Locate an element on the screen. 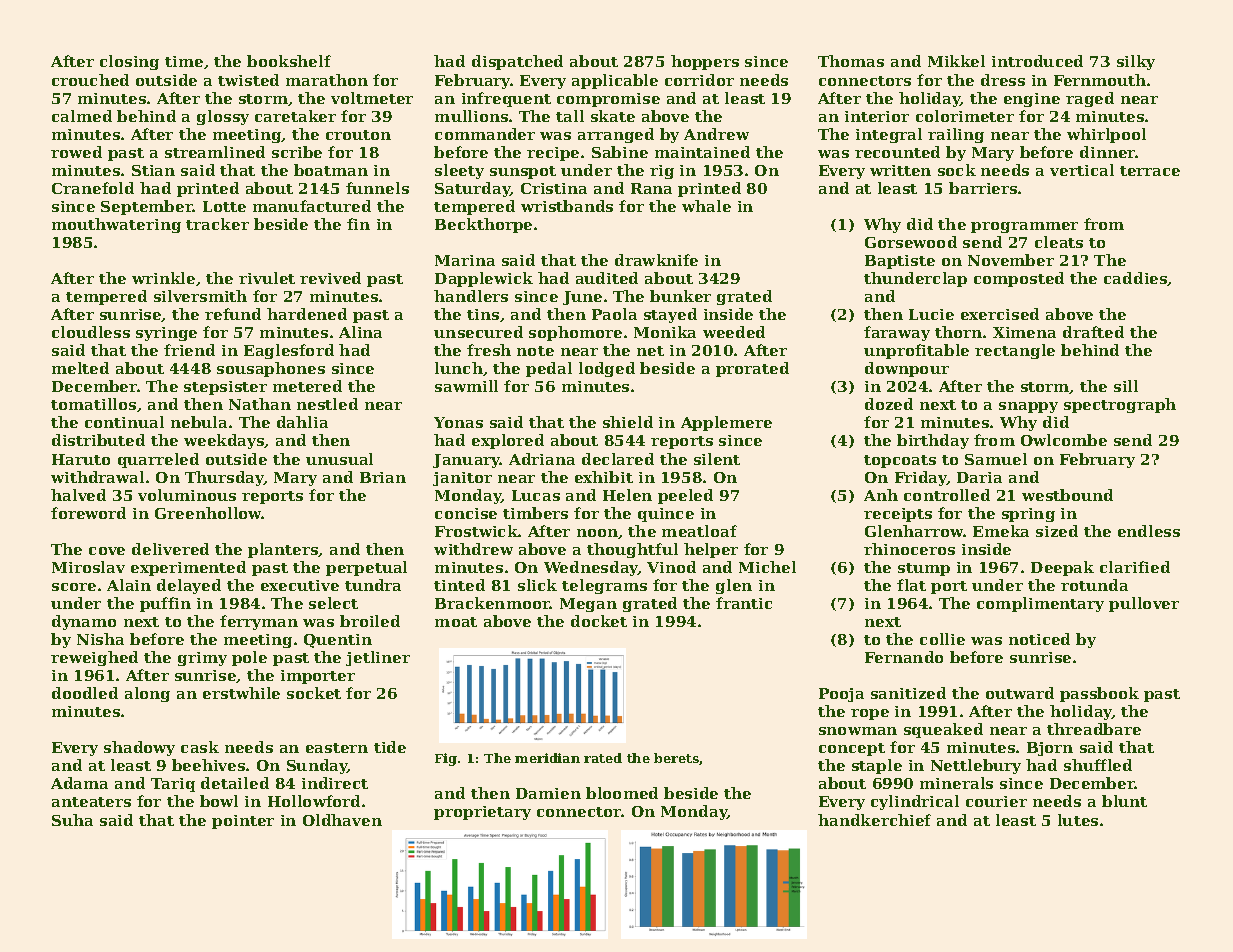  proprietary is located at coordinates (482, 813).
